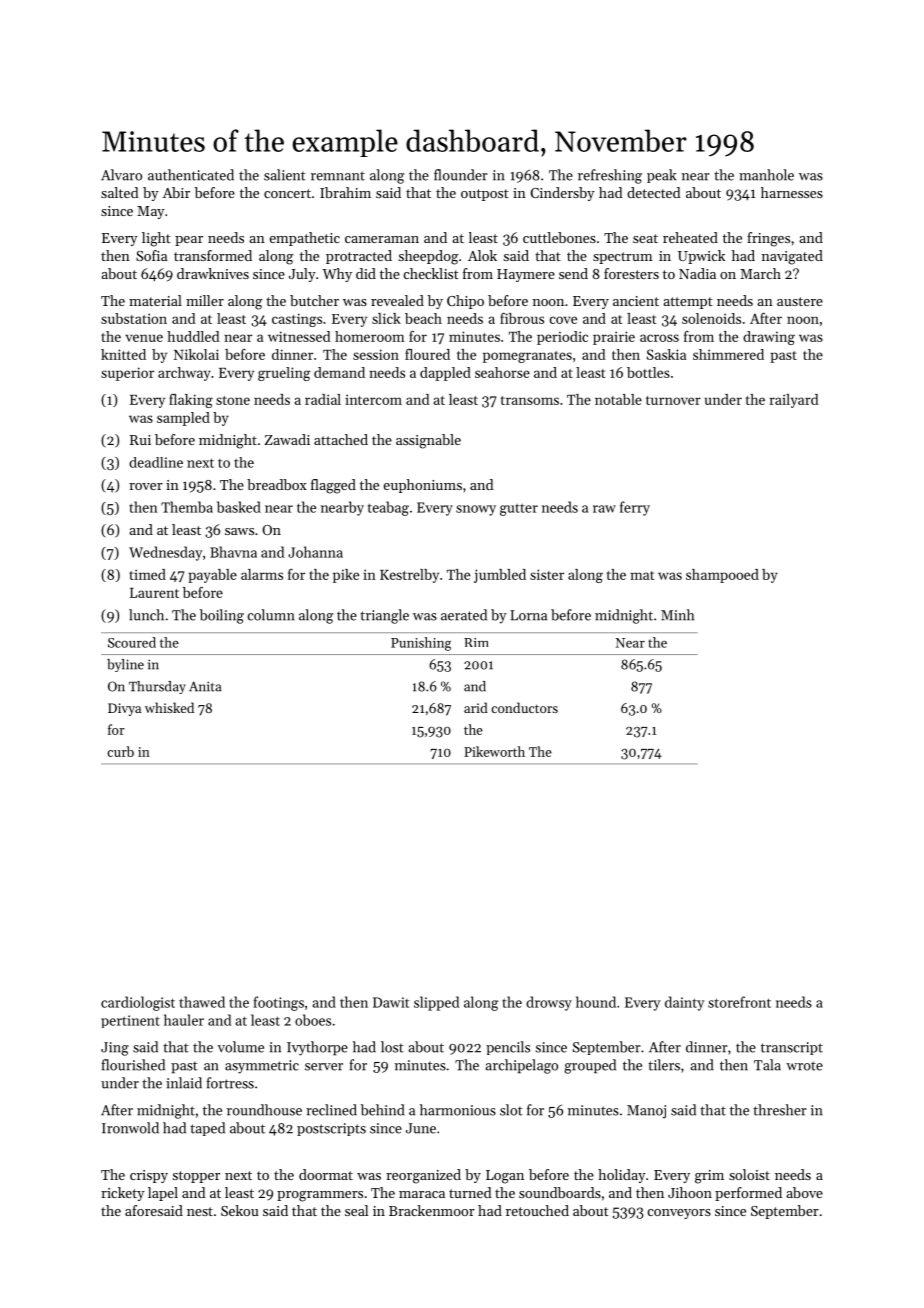  What do you see at coordinates (766, 175) in the screenshot?
I see `manhole` at bounding box center [766, 175].
